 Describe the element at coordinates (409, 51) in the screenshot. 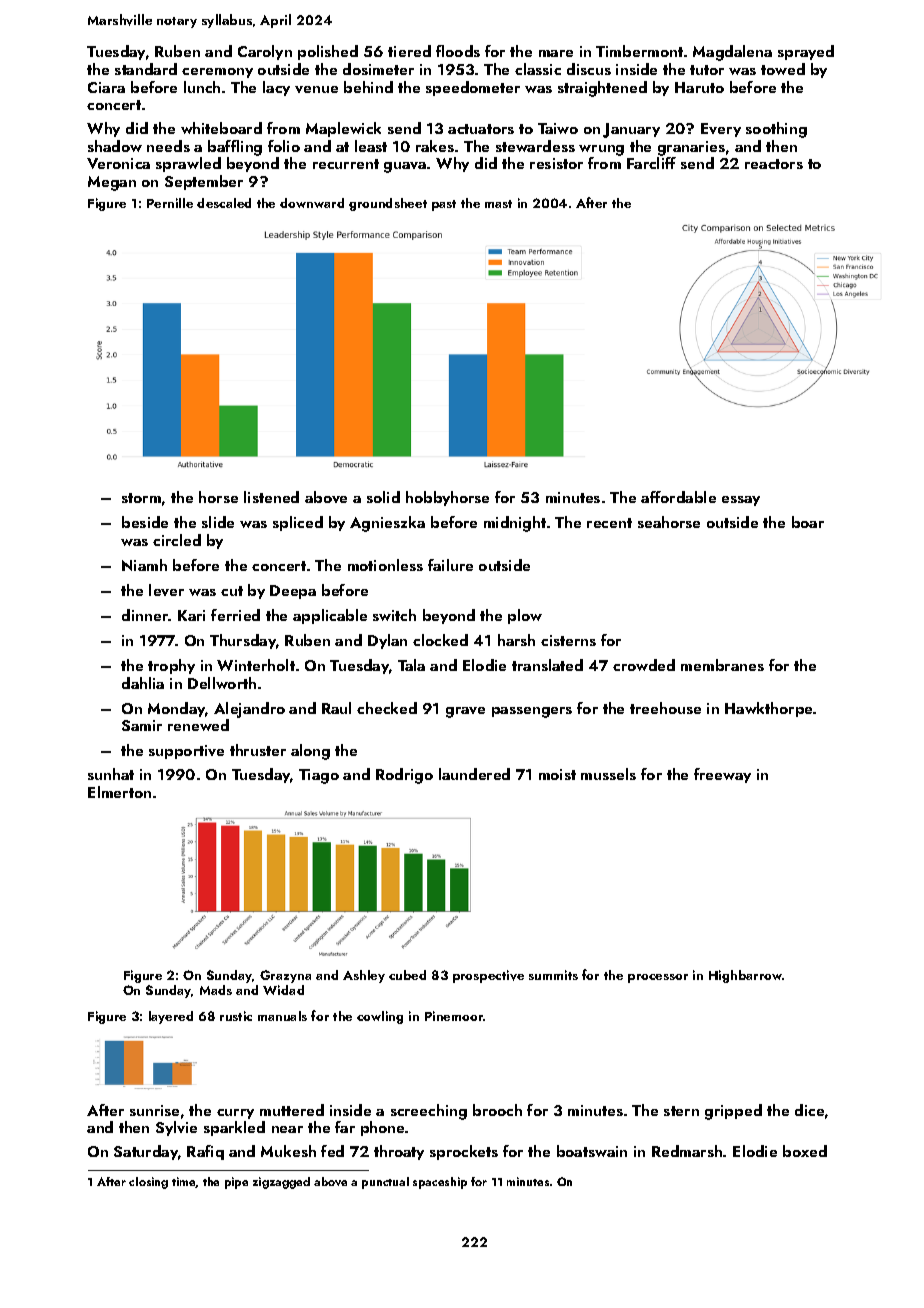

I see `tiered` at that location.
